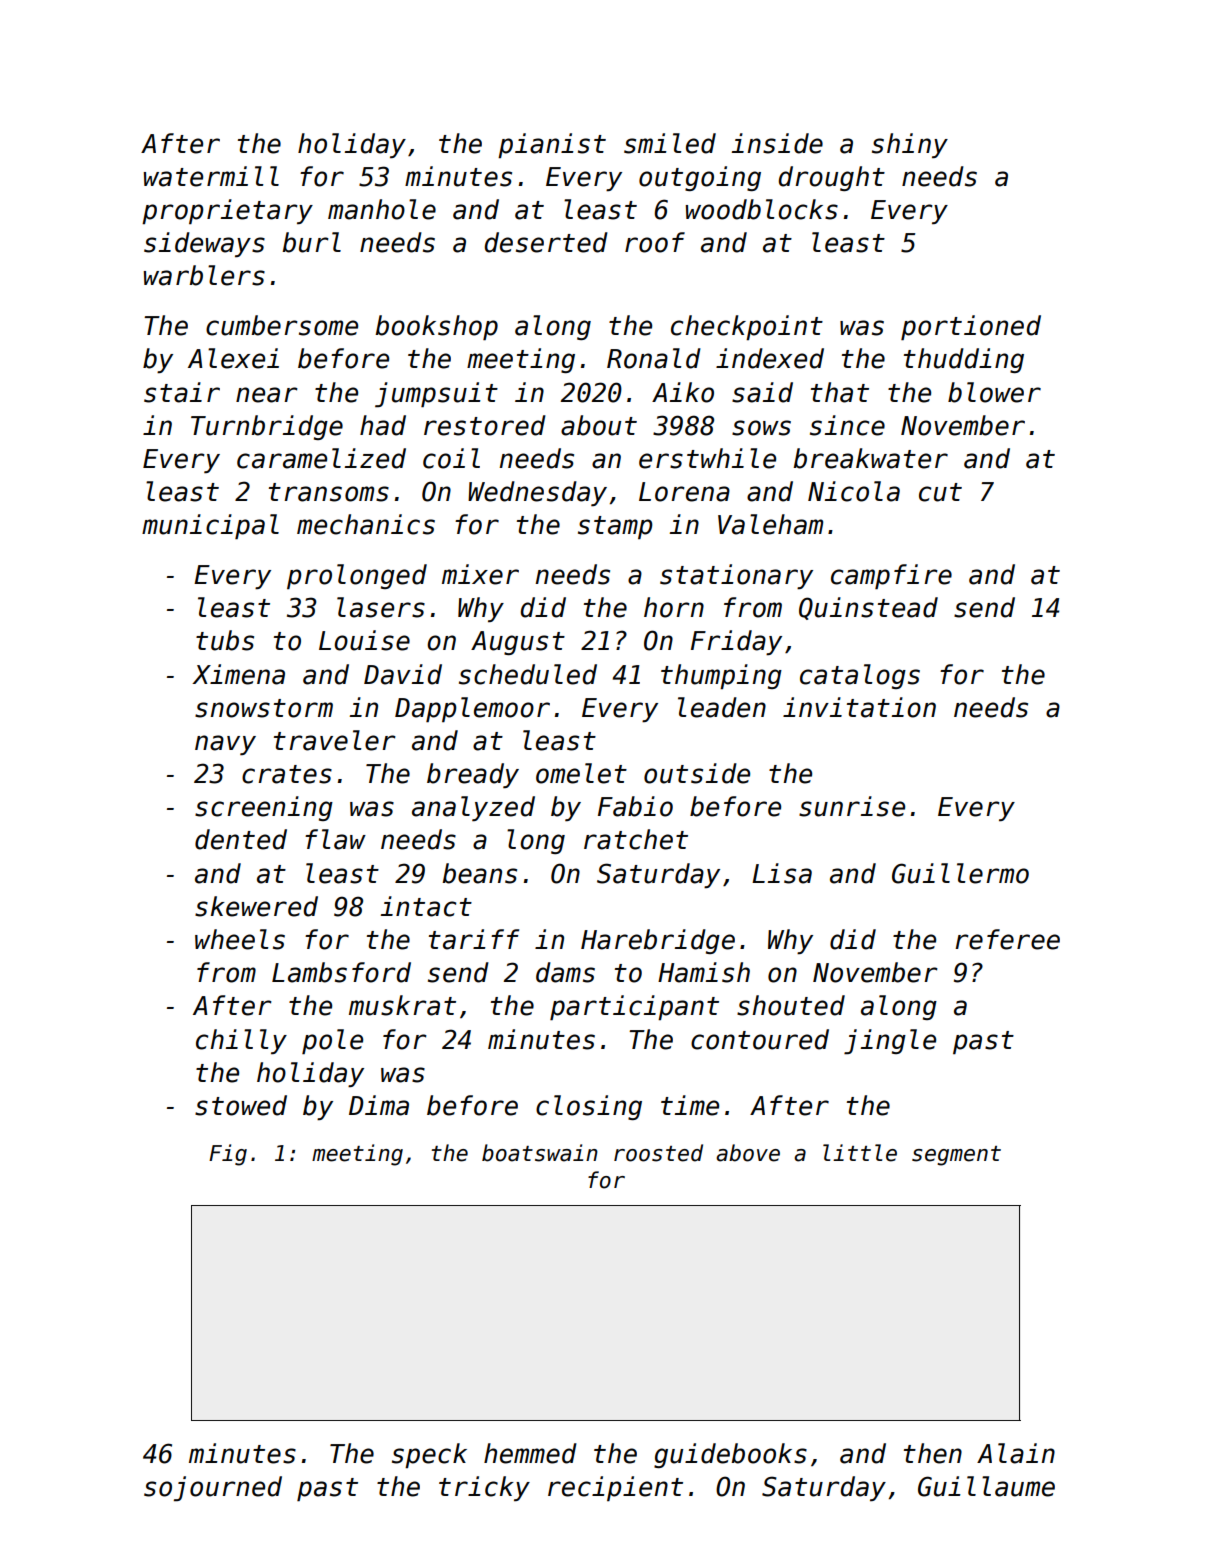  Describe the element at coordinates (910, 145) in the screenshot. I see `shiny` at that location.
